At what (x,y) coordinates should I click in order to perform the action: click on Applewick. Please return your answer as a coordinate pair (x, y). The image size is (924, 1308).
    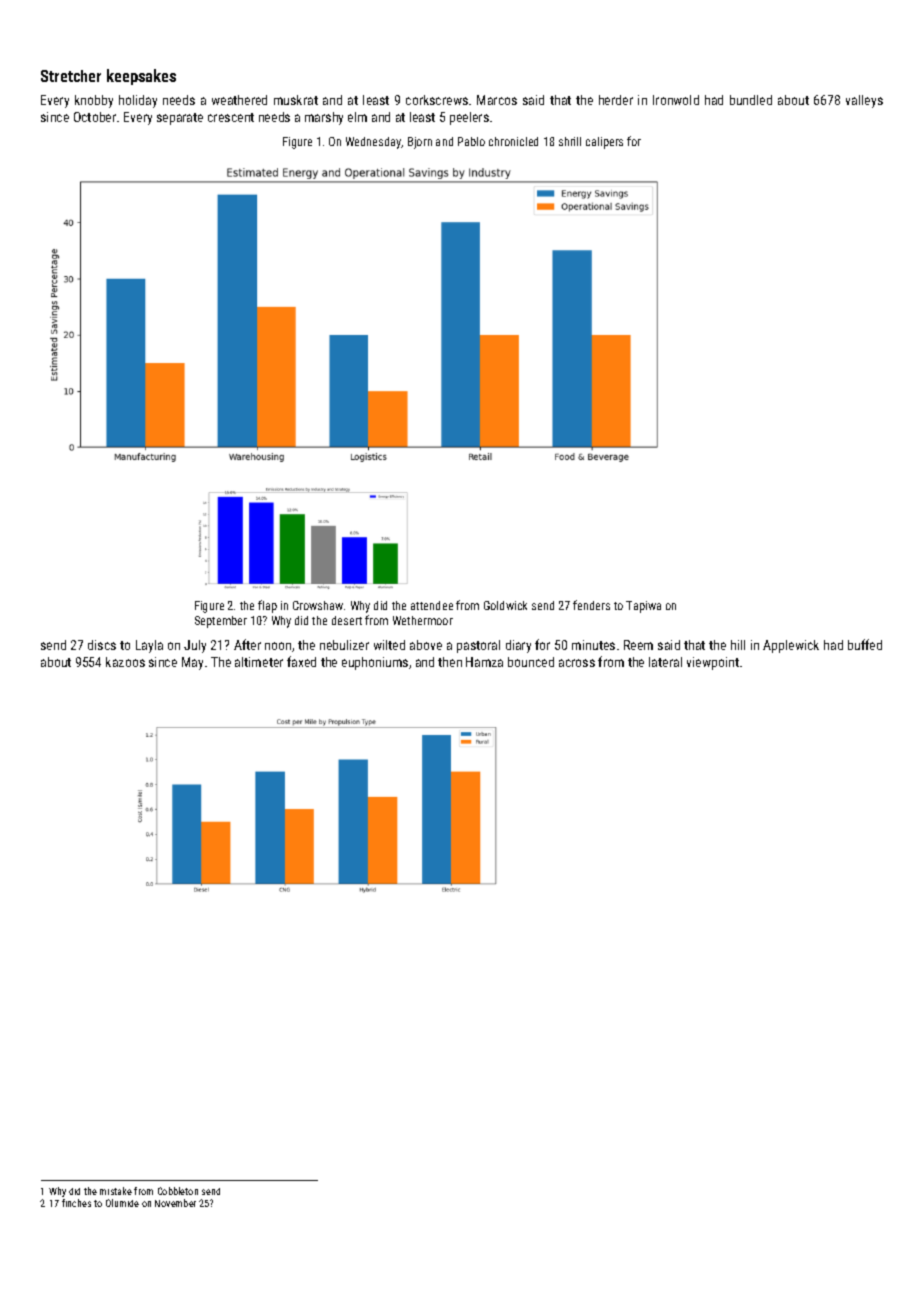
    Looking at the image, I should click on (791, 646).
